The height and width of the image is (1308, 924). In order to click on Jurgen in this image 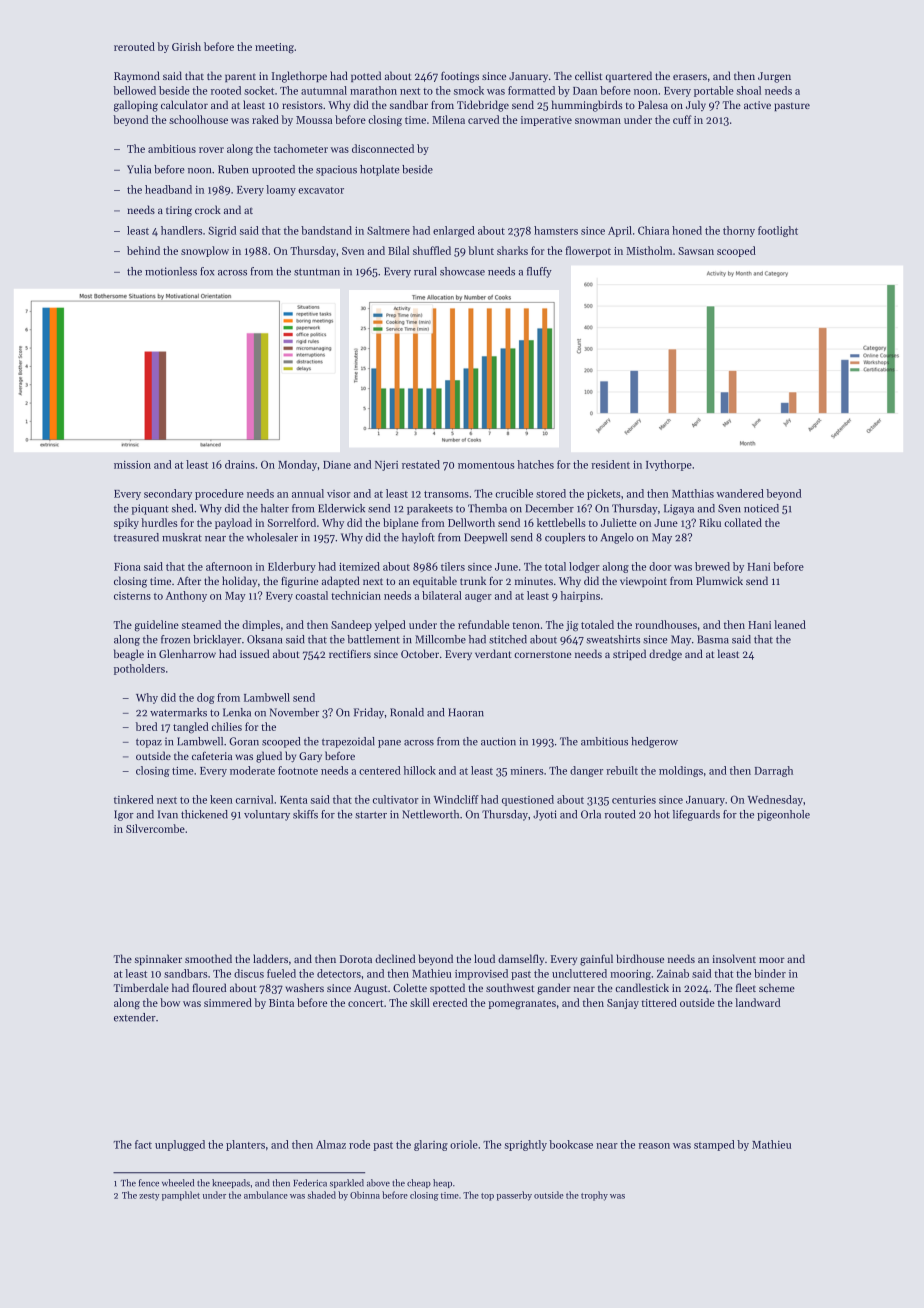, I will do `click(774, 77)`.
